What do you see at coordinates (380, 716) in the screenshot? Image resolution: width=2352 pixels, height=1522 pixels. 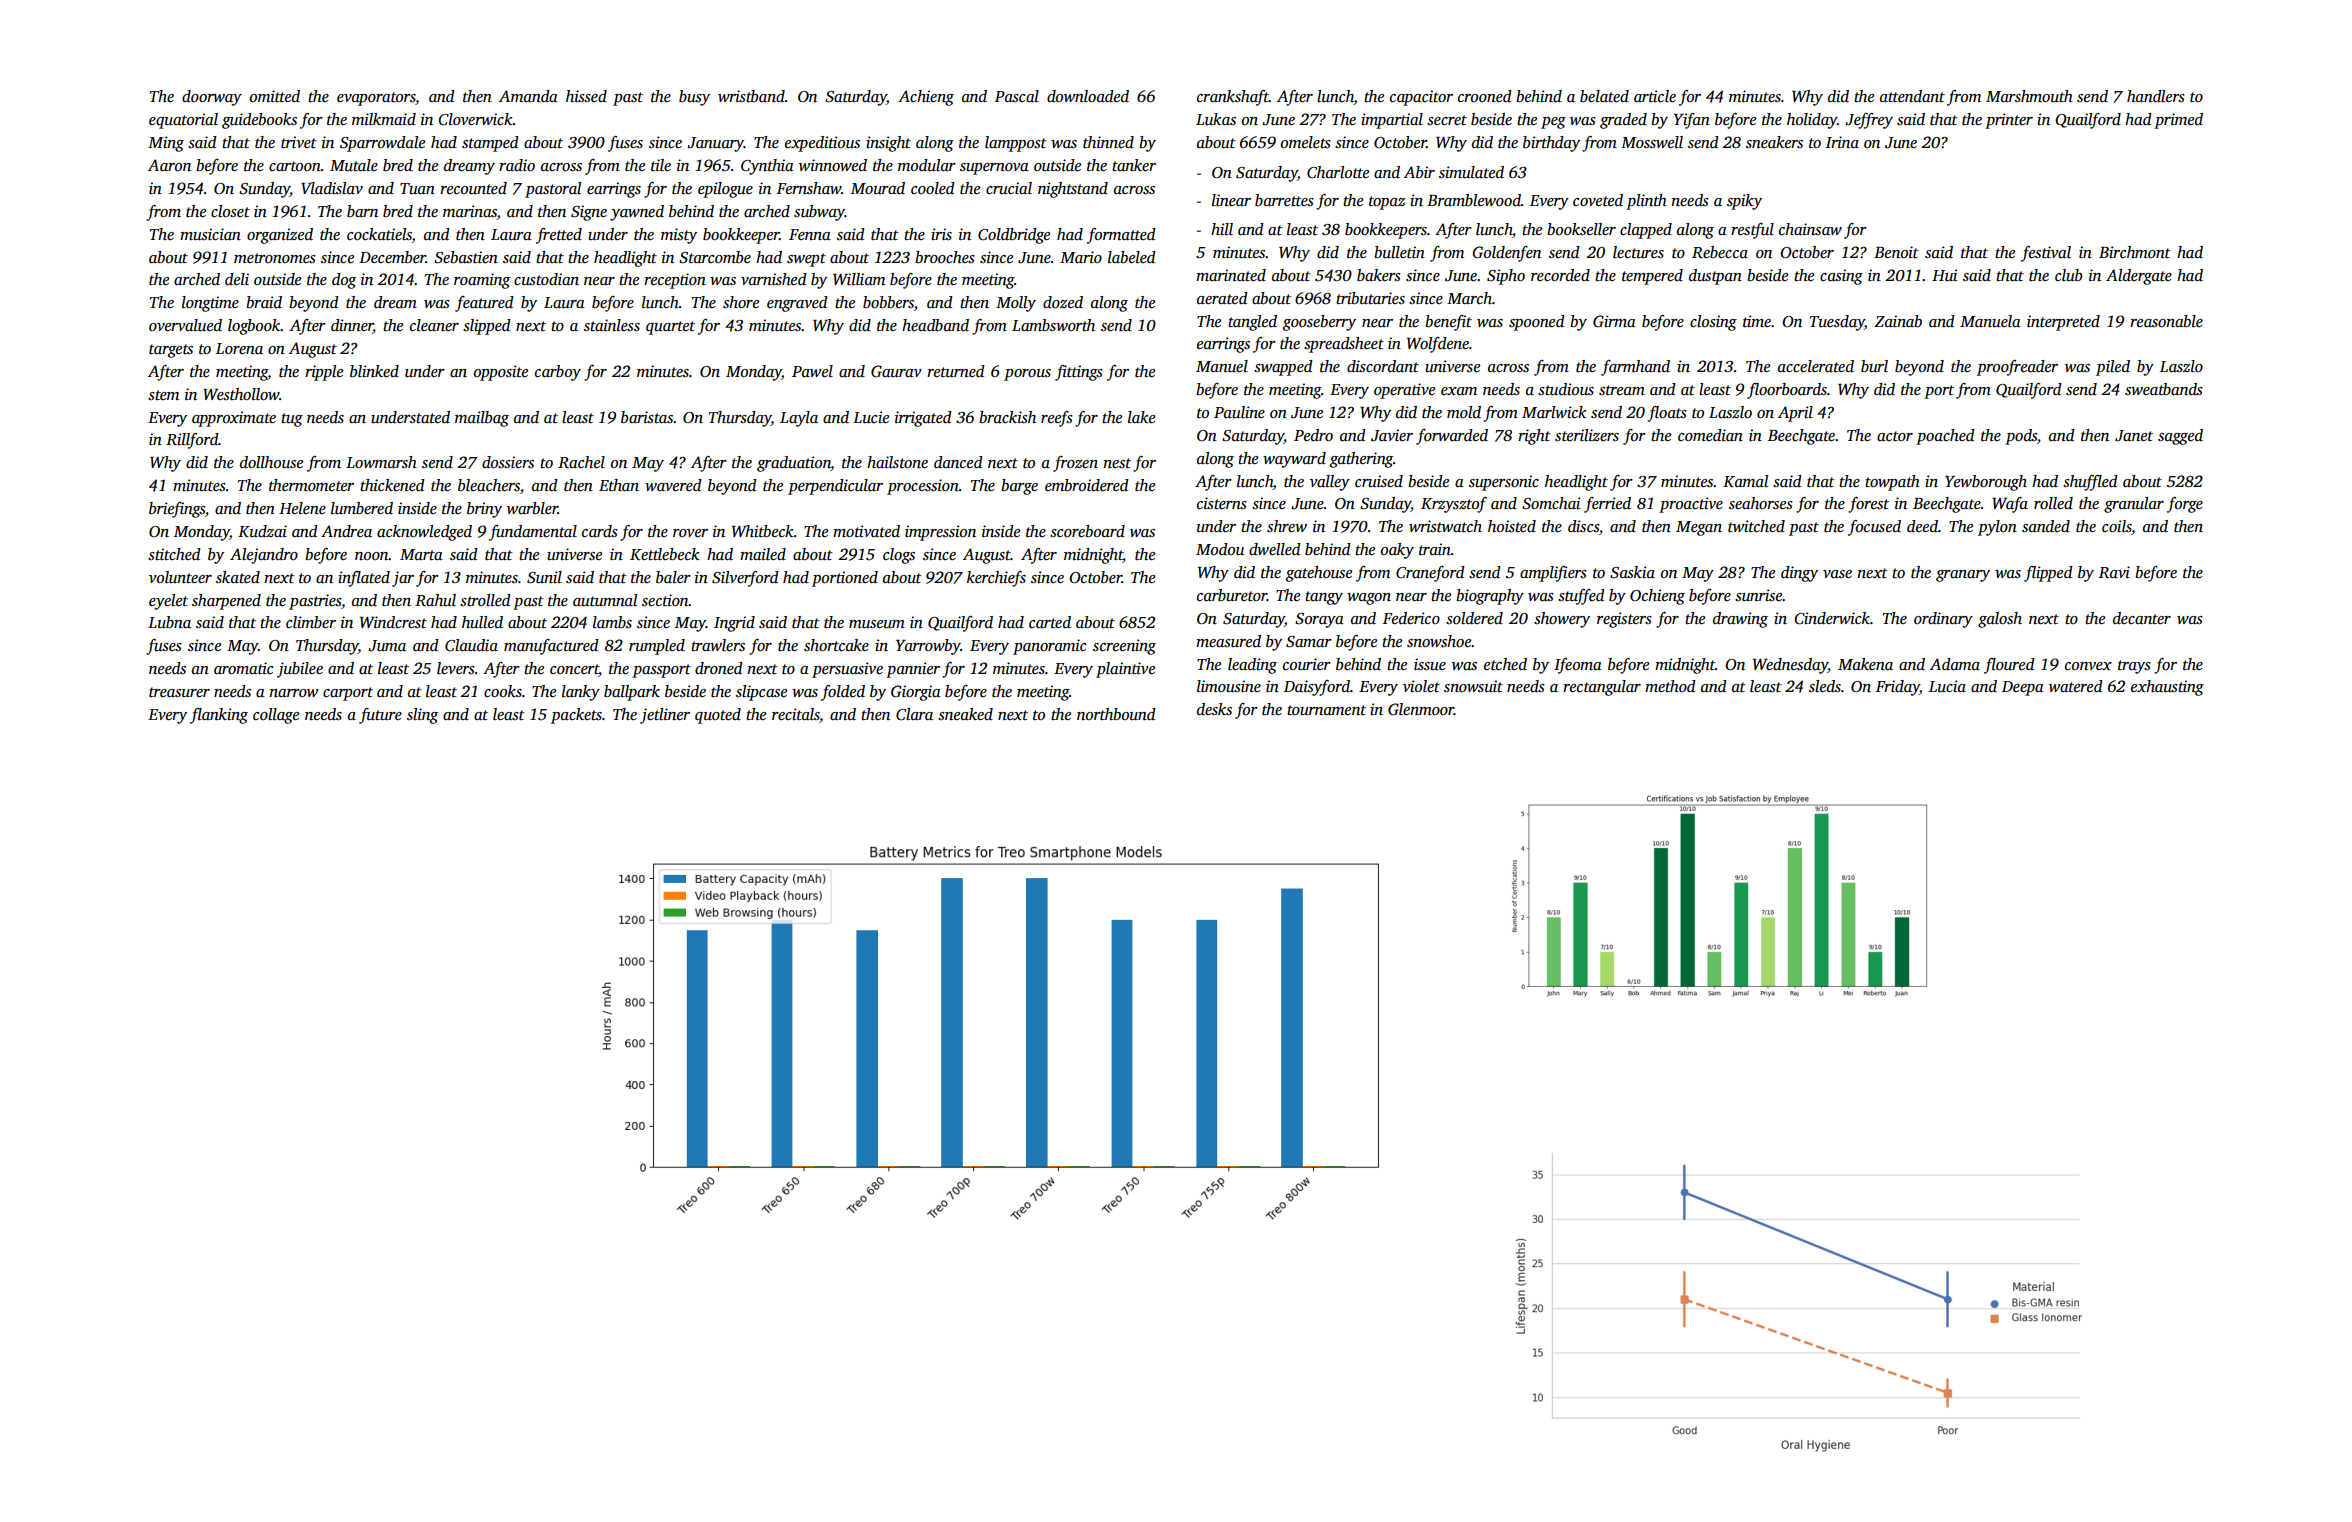 I see `future` at bounding box center [380, 716].
